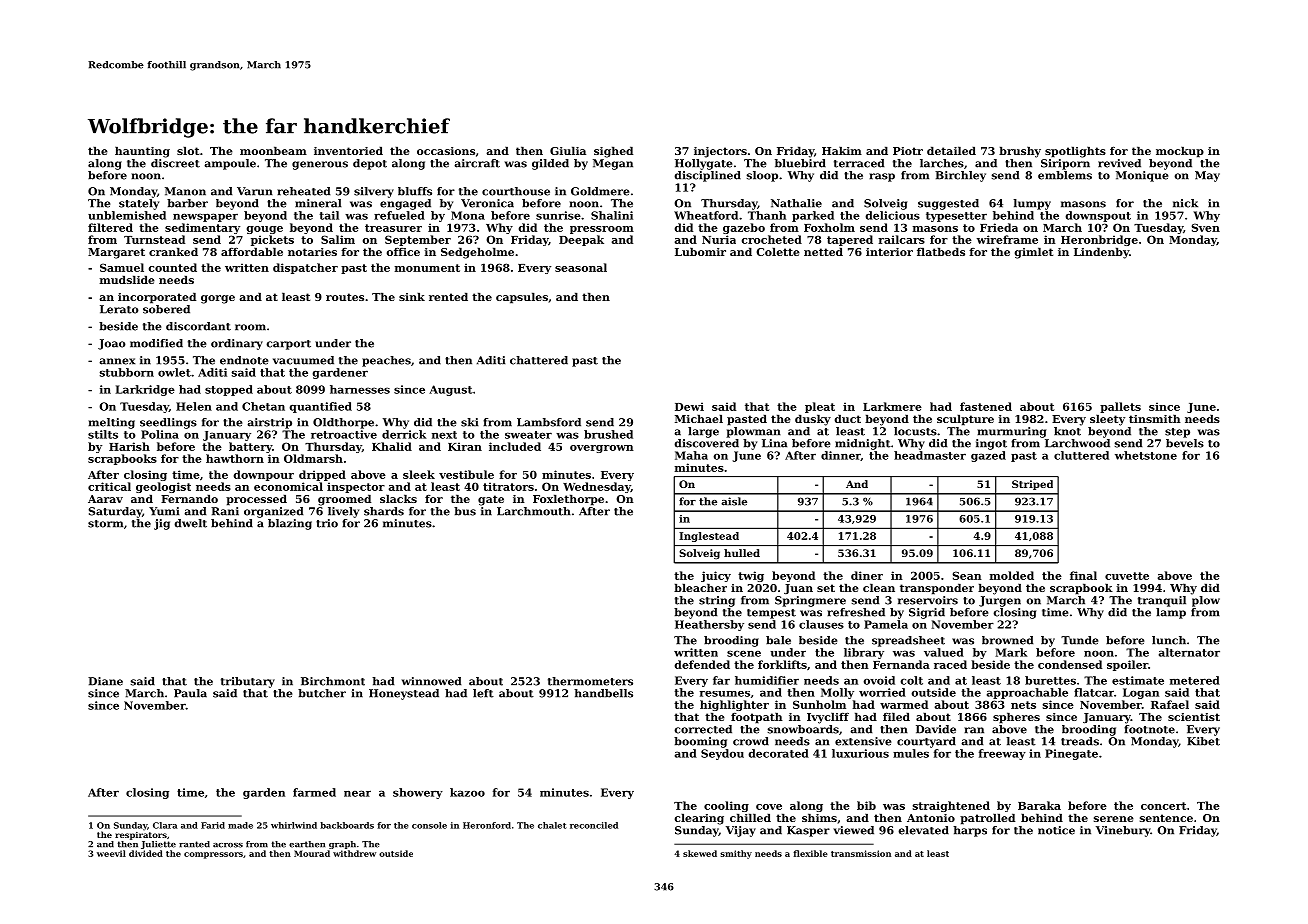 The width and height of the screenshot is (1308, 924). I want to click on twig, so click(751, 576).
